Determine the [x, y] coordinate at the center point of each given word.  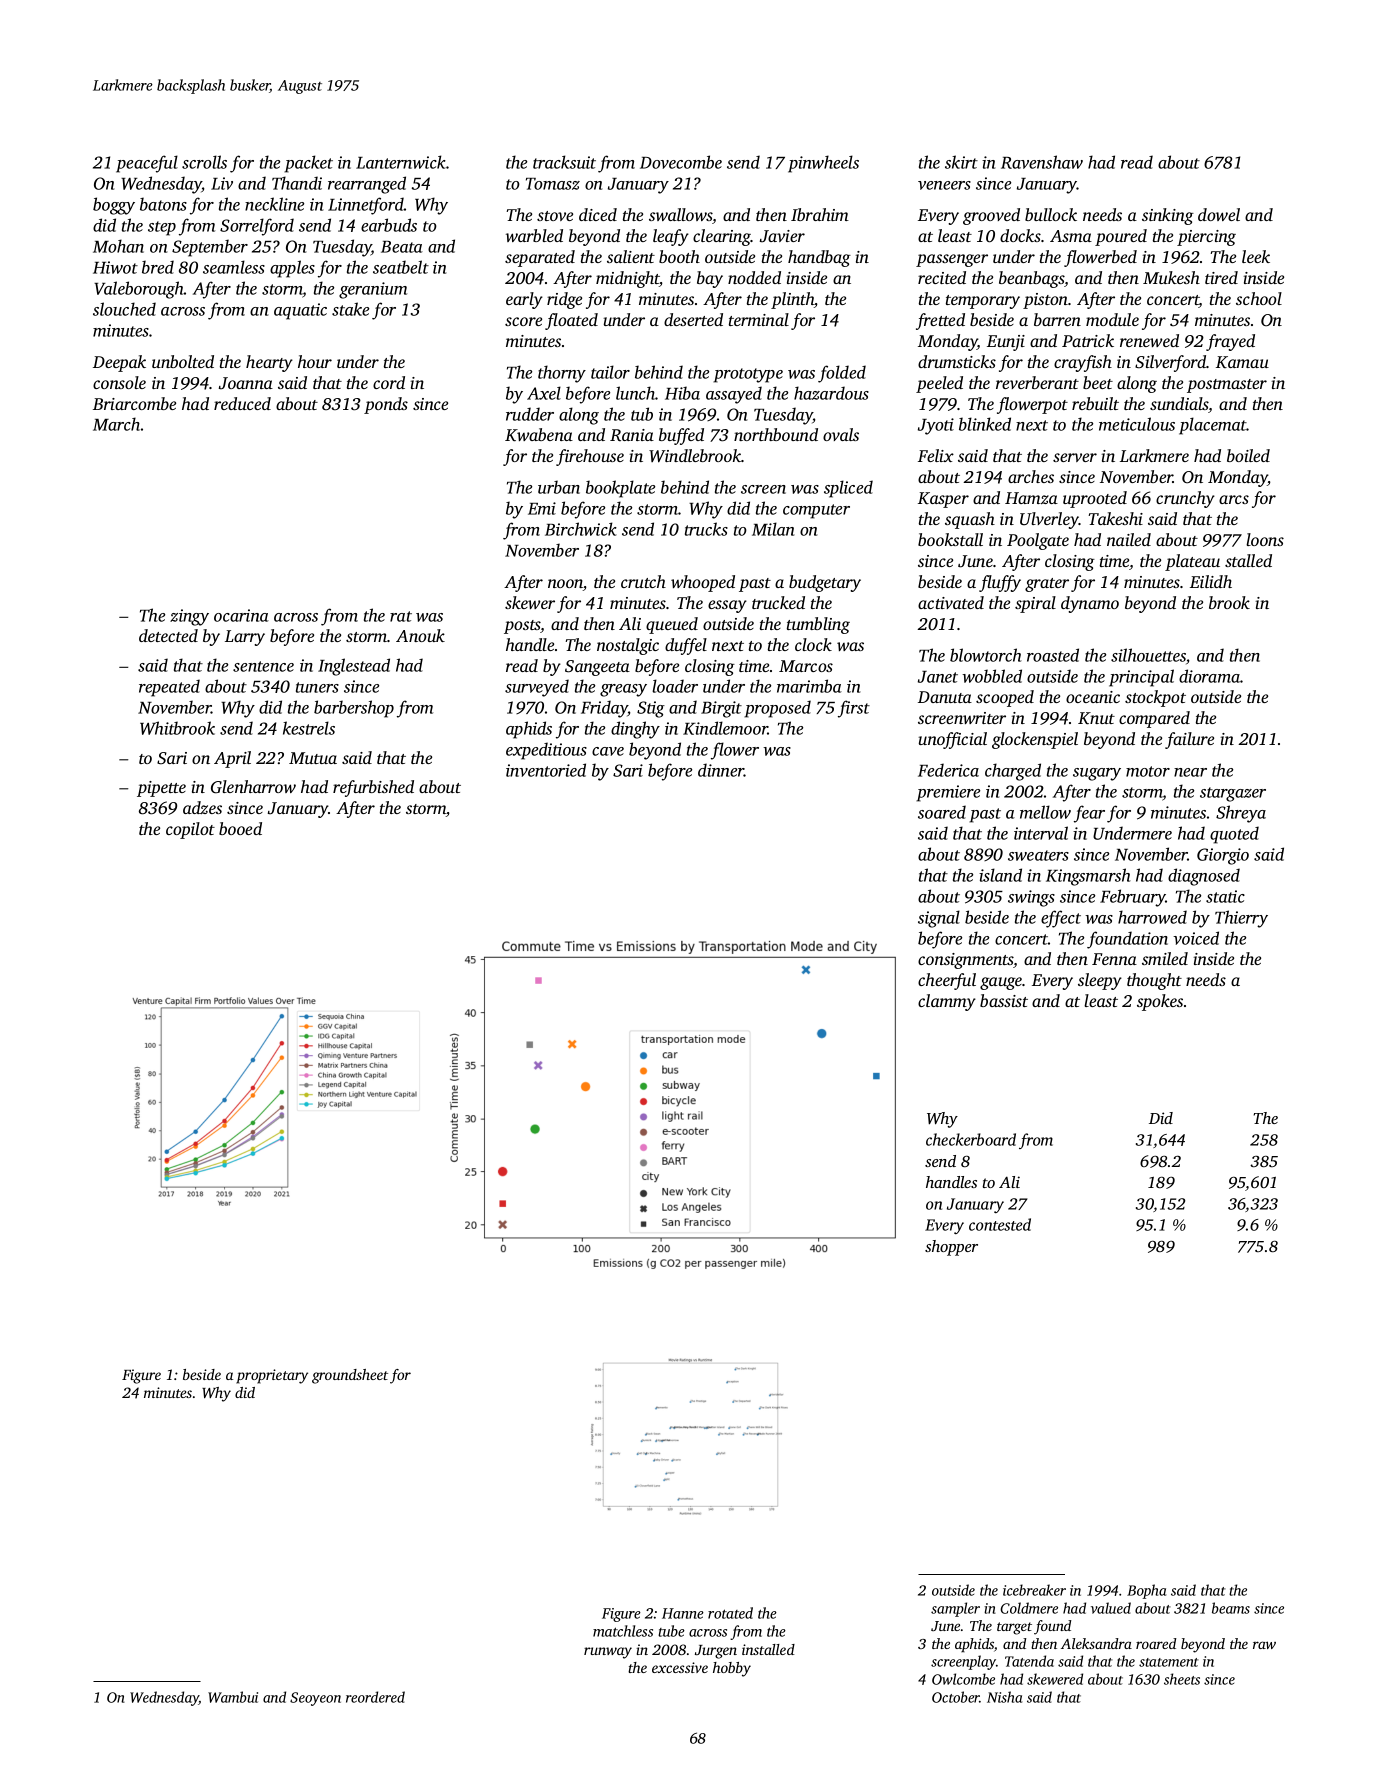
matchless [623, 1631]
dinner [721, 770]
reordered [375, 1697]
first [854, 709]
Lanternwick [401, 162]
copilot [190, 830]
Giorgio [1223, 856]
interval [1041, 833]
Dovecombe [681, 162]
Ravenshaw [1042, 162]
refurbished [373, 788]
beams [1231, 1608]
